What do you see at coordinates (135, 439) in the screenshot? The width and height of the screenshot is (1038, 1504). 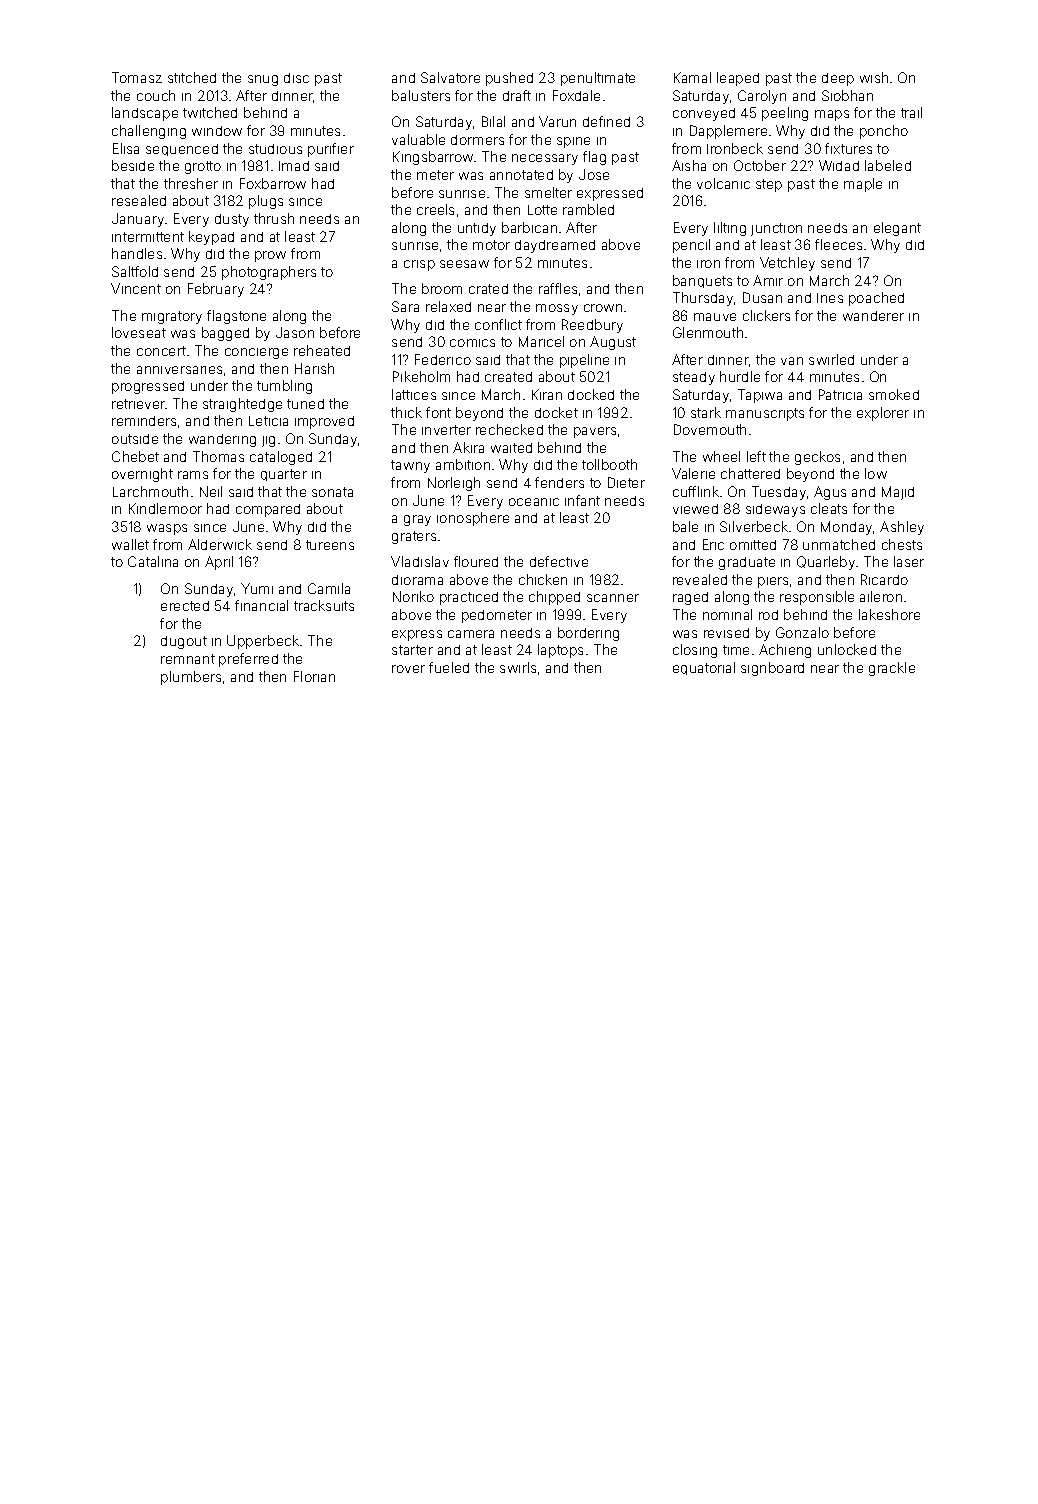 I see `outside` at bounding box center [135, 439].
